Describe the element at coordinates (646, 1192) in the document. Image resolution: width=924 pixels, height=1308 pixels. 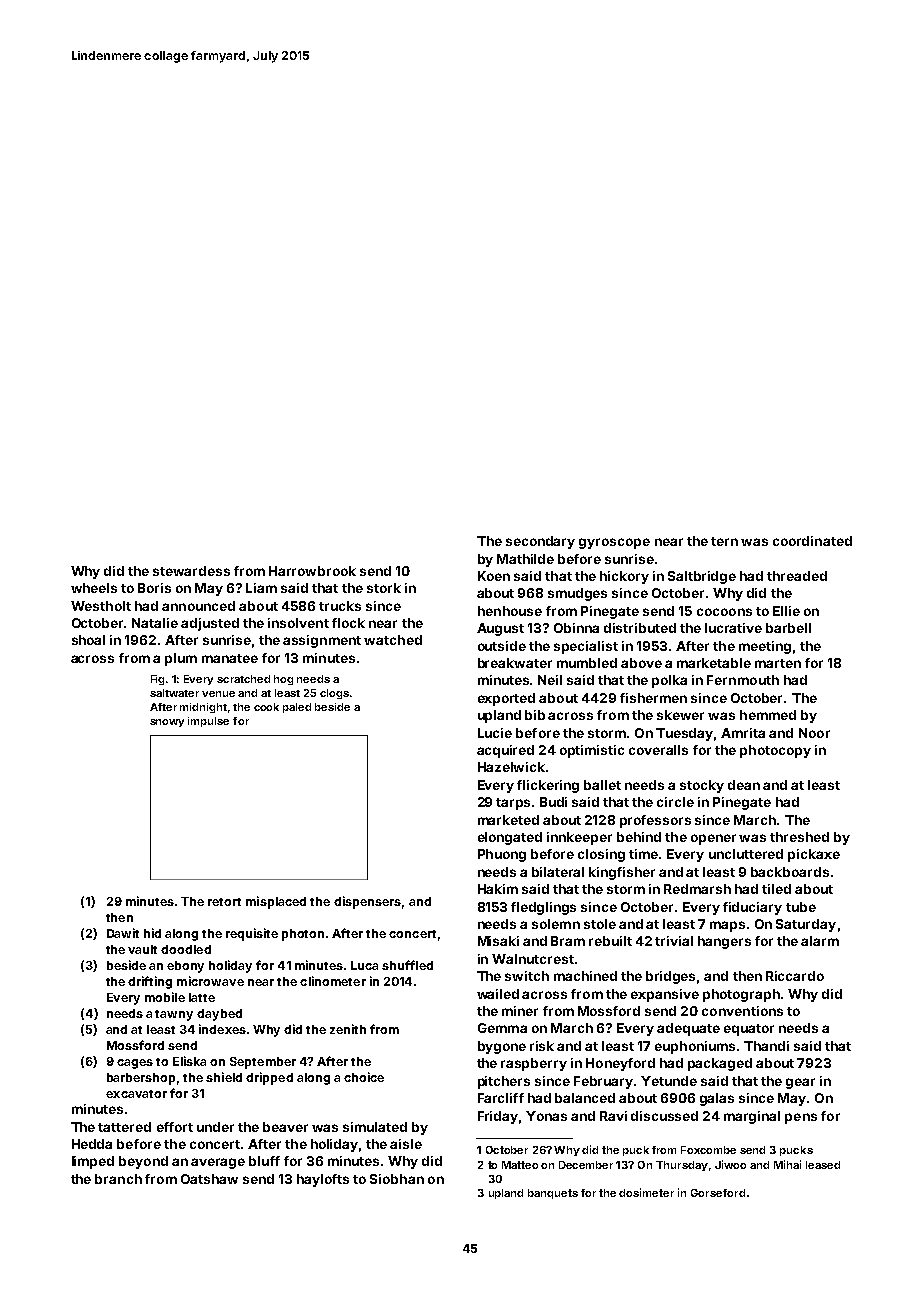
I see `dosimeter` at that location.
